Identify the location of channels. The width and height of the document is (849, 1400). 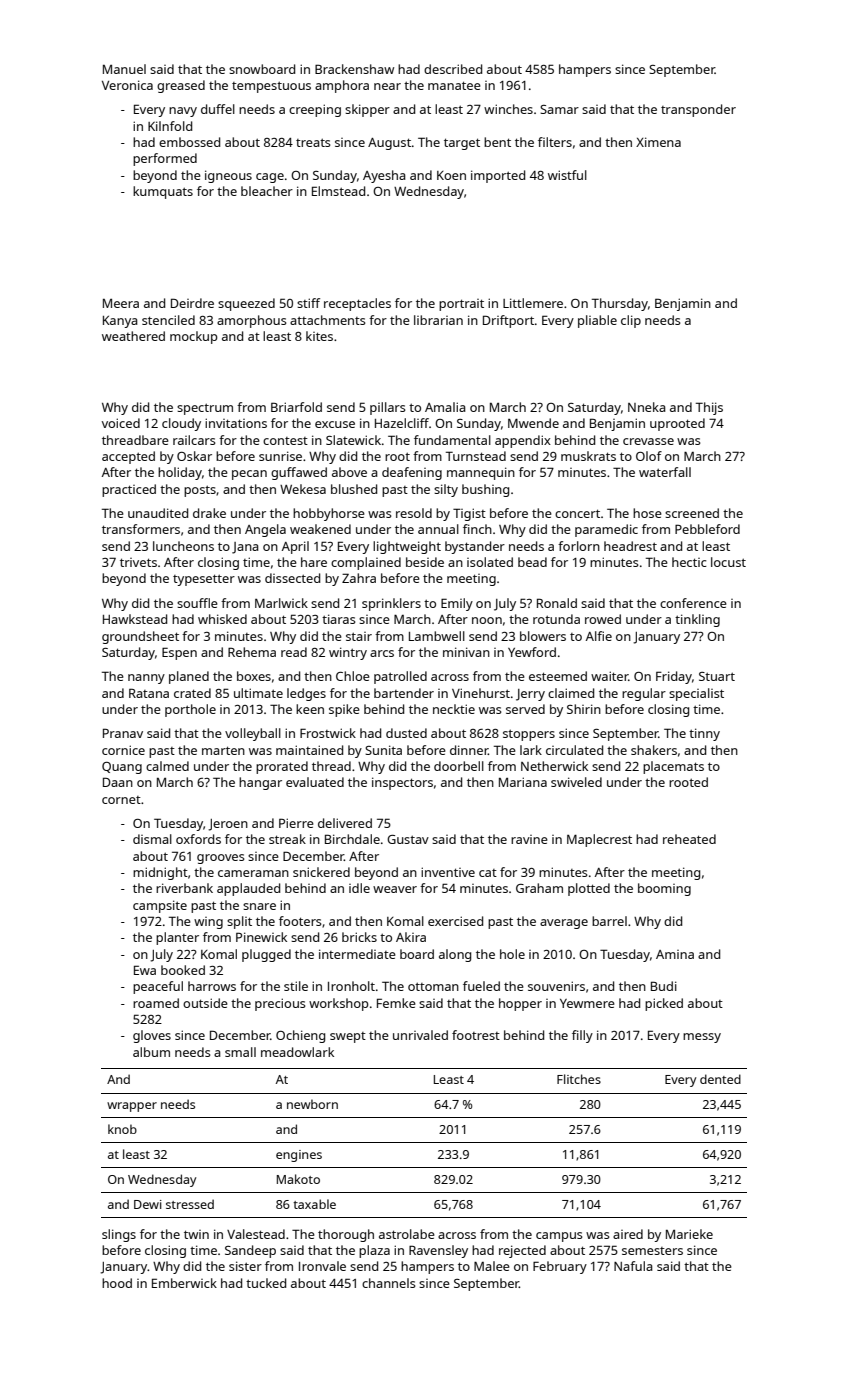
(389, 1283).
